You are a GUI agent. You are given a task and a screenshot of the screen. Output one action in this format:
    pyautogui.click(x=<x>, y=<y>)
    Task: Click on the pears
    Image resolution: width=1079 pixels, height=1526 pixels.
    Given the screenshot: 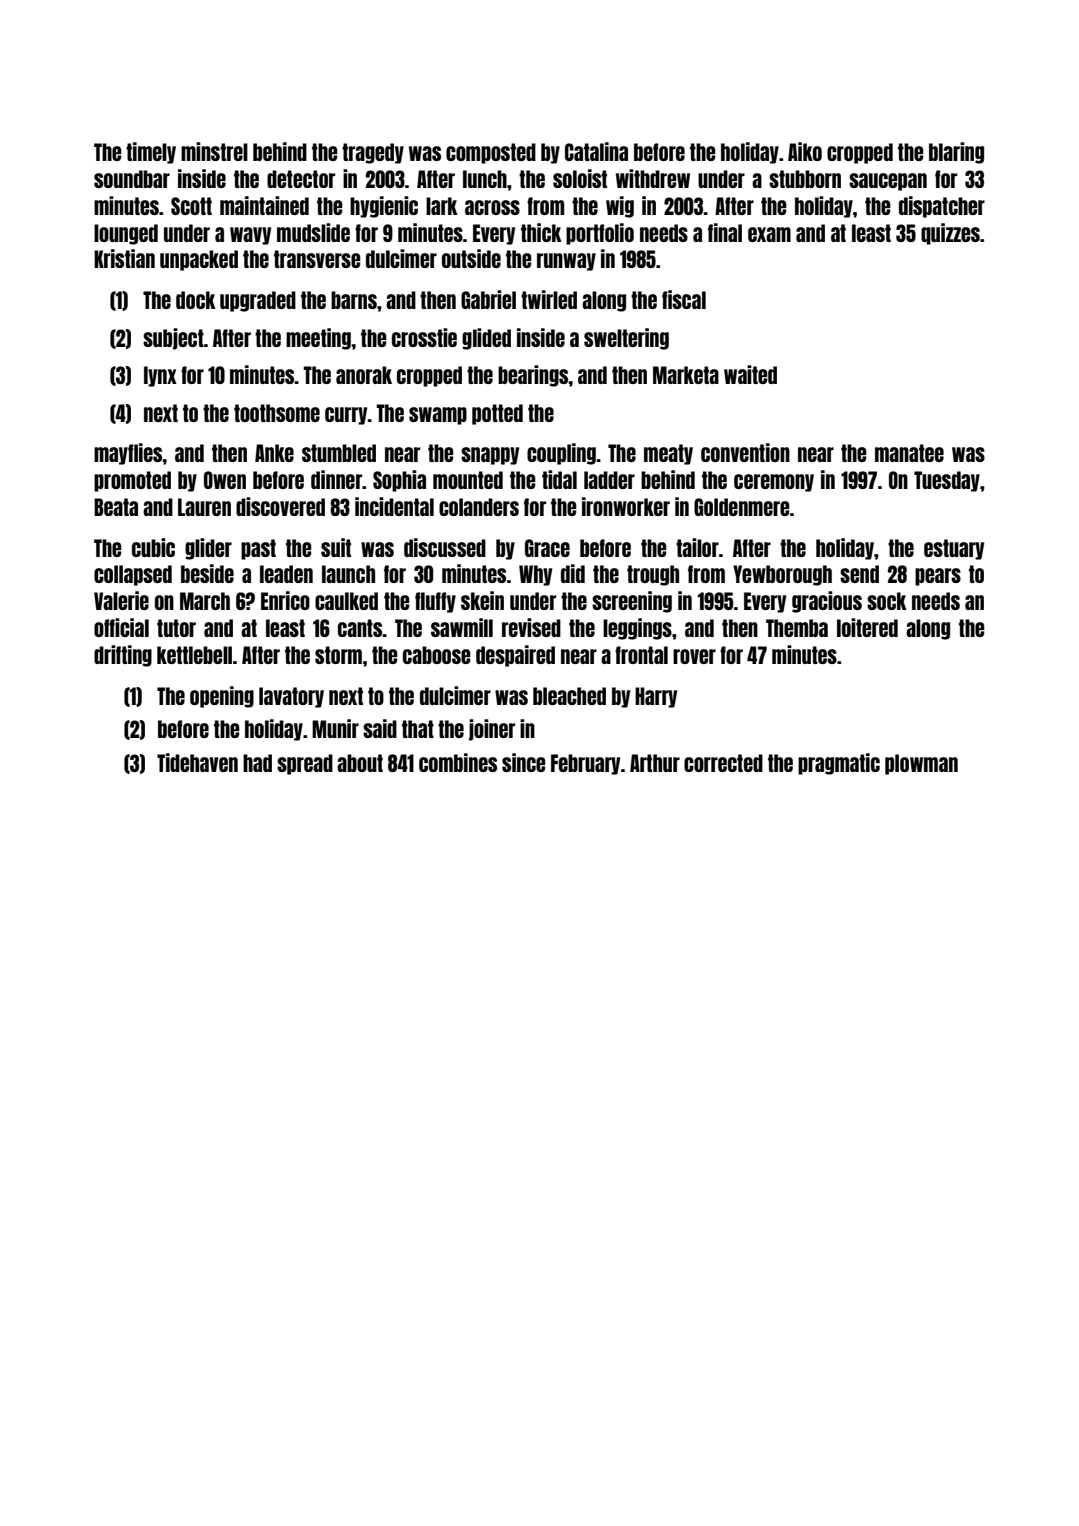 What is the action you would take?
    pyautogui.click(x=938, y=577)
